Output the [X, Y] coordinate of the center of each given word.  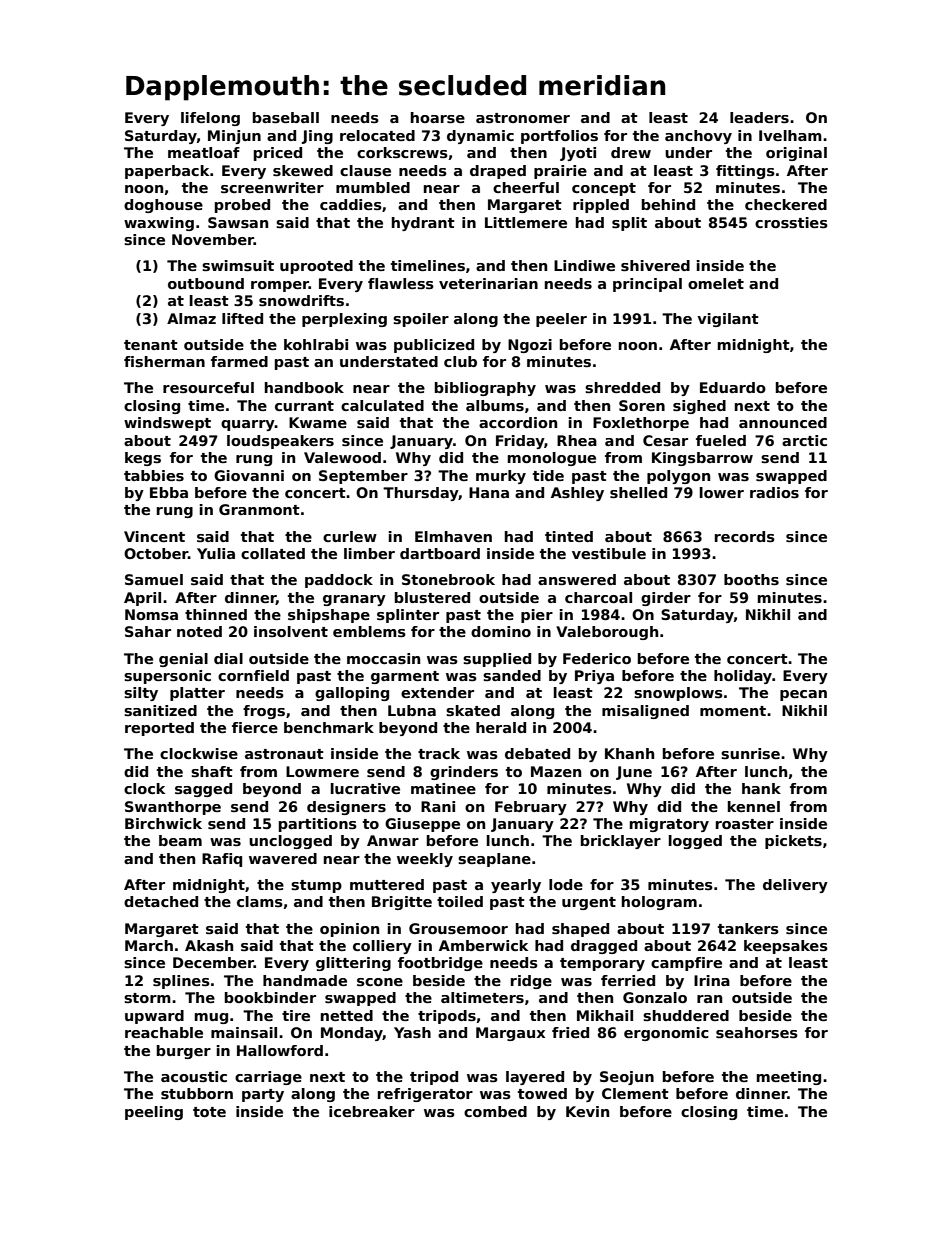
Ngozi [530, 346]
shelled [638, 492]
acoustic [194, 1076]
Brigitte [402, 903]
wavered [283, 858]
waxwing [159, 224]
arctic [804, 440]
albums [495, 405]
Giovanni [249, 475]
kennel [754, 806]
